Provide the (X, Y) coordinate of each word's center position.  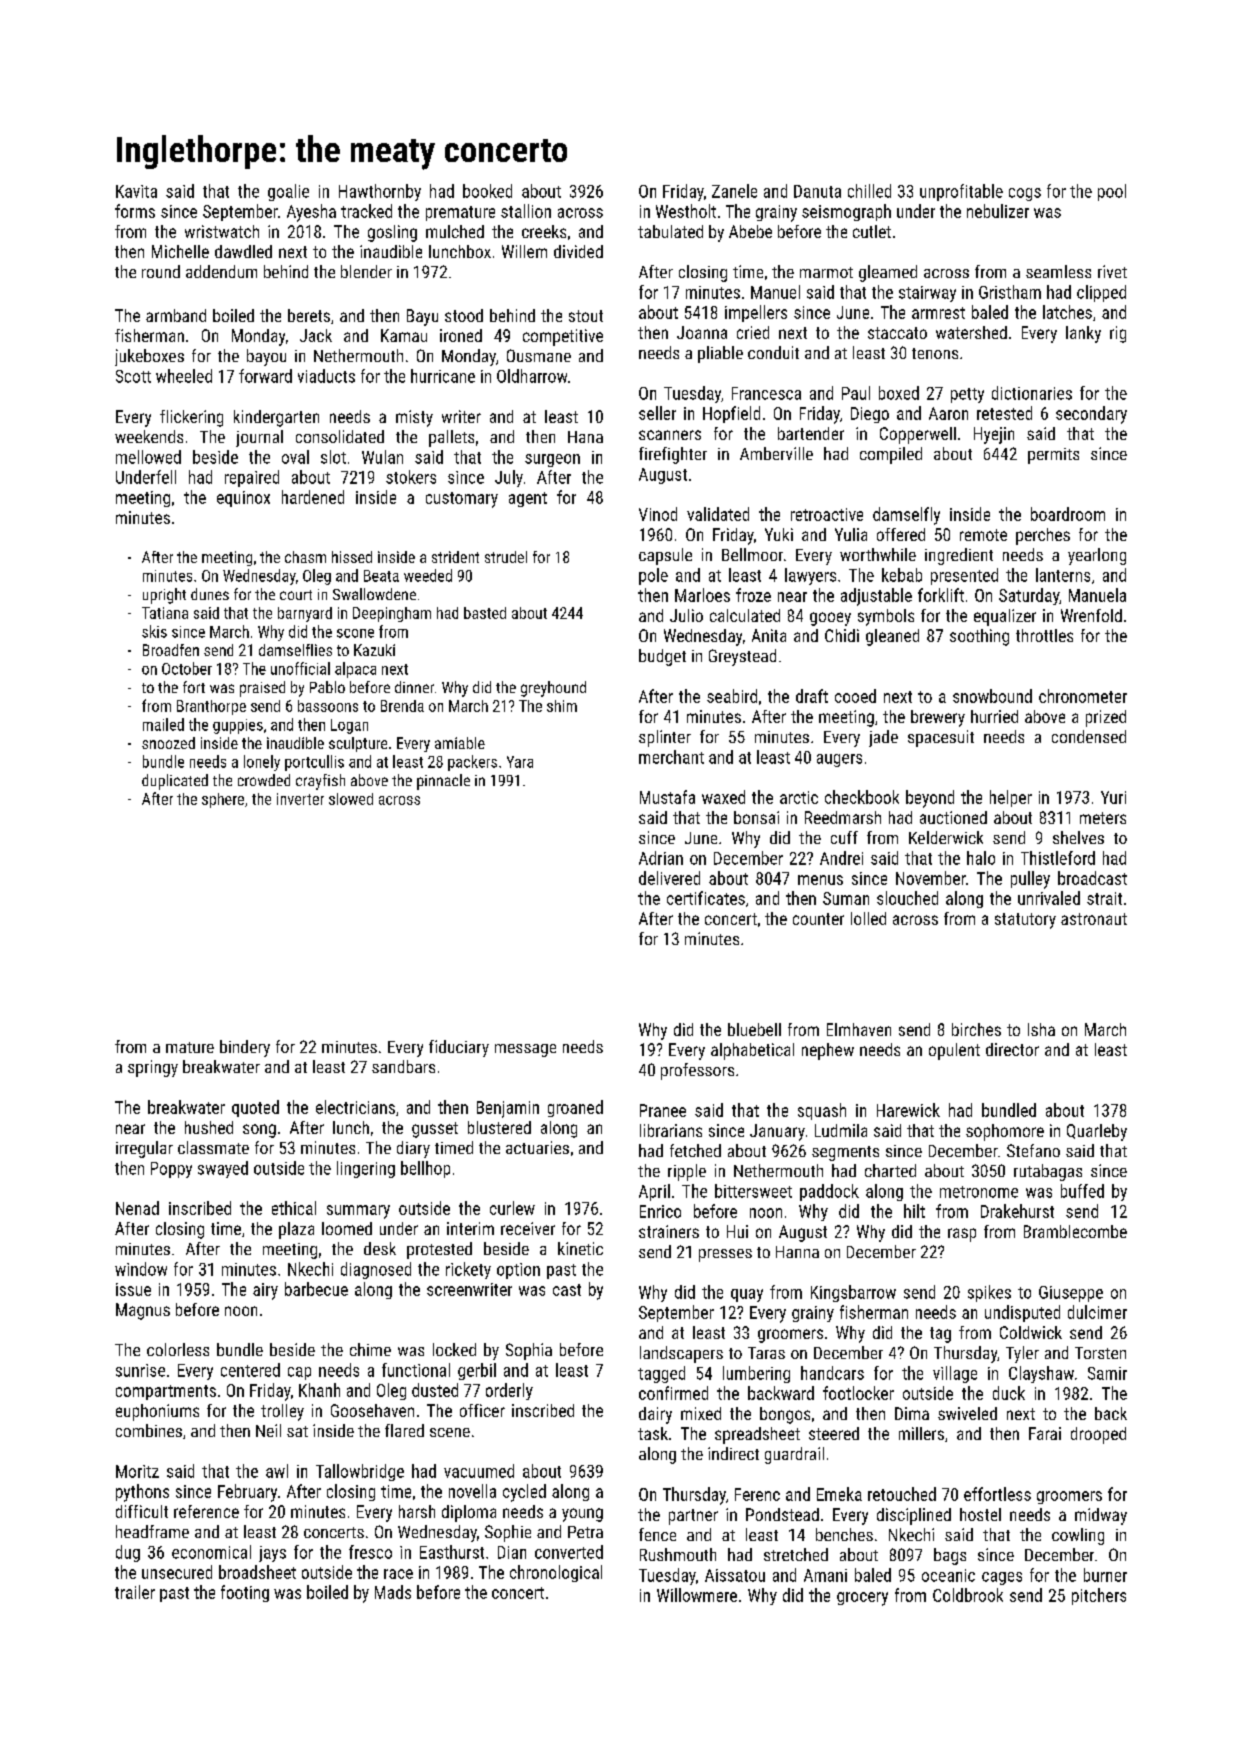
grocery (862, 1599)
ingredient (959, 556)
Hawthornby (380, 192)
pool (1112, 192)
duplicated (175, 782)
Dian (512, 1552)
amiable (460, 743)
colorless (178, 1349)
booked (487, 191)
